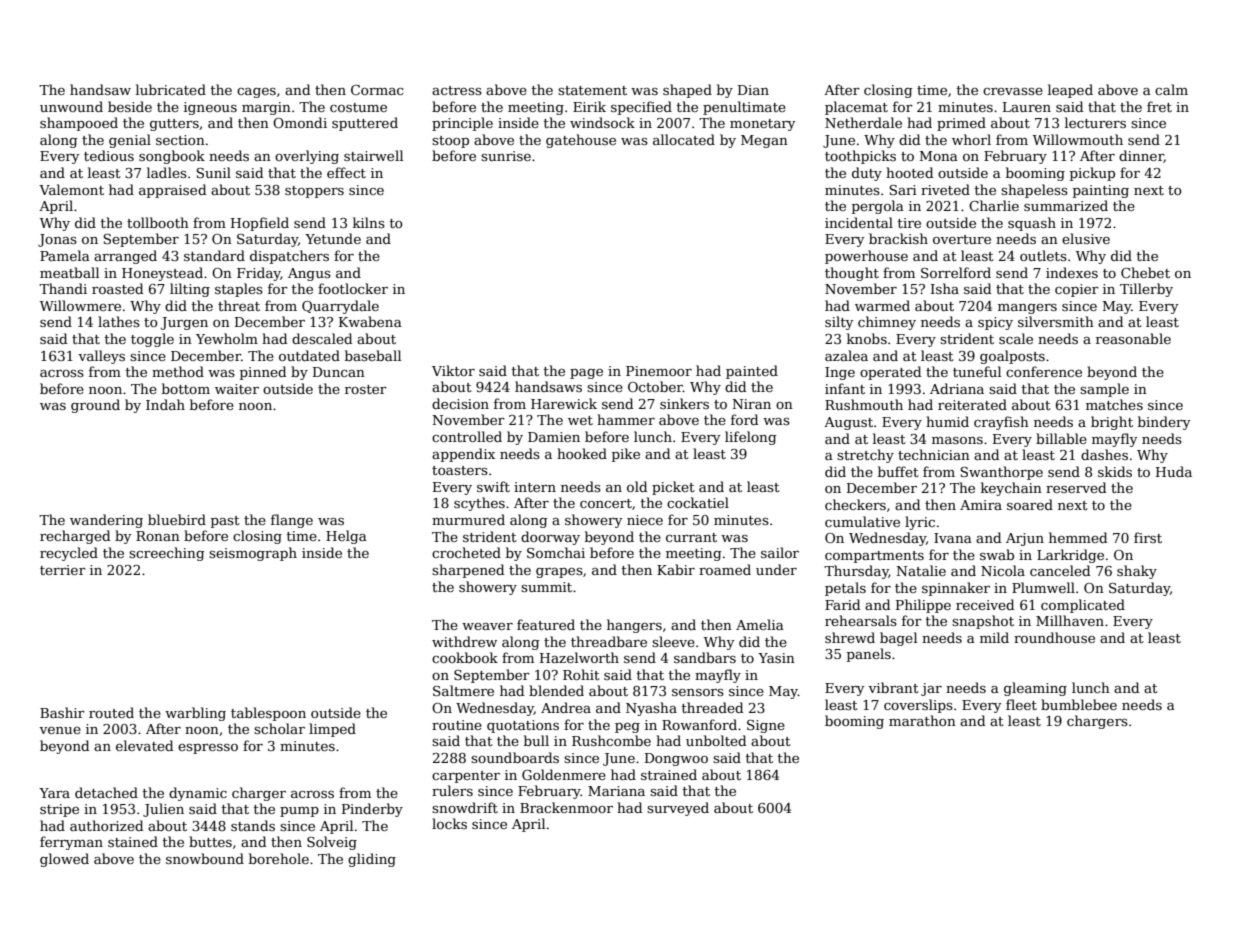 The image size is (1233, 952). I want to click on footlocker, so click(353, 288).
